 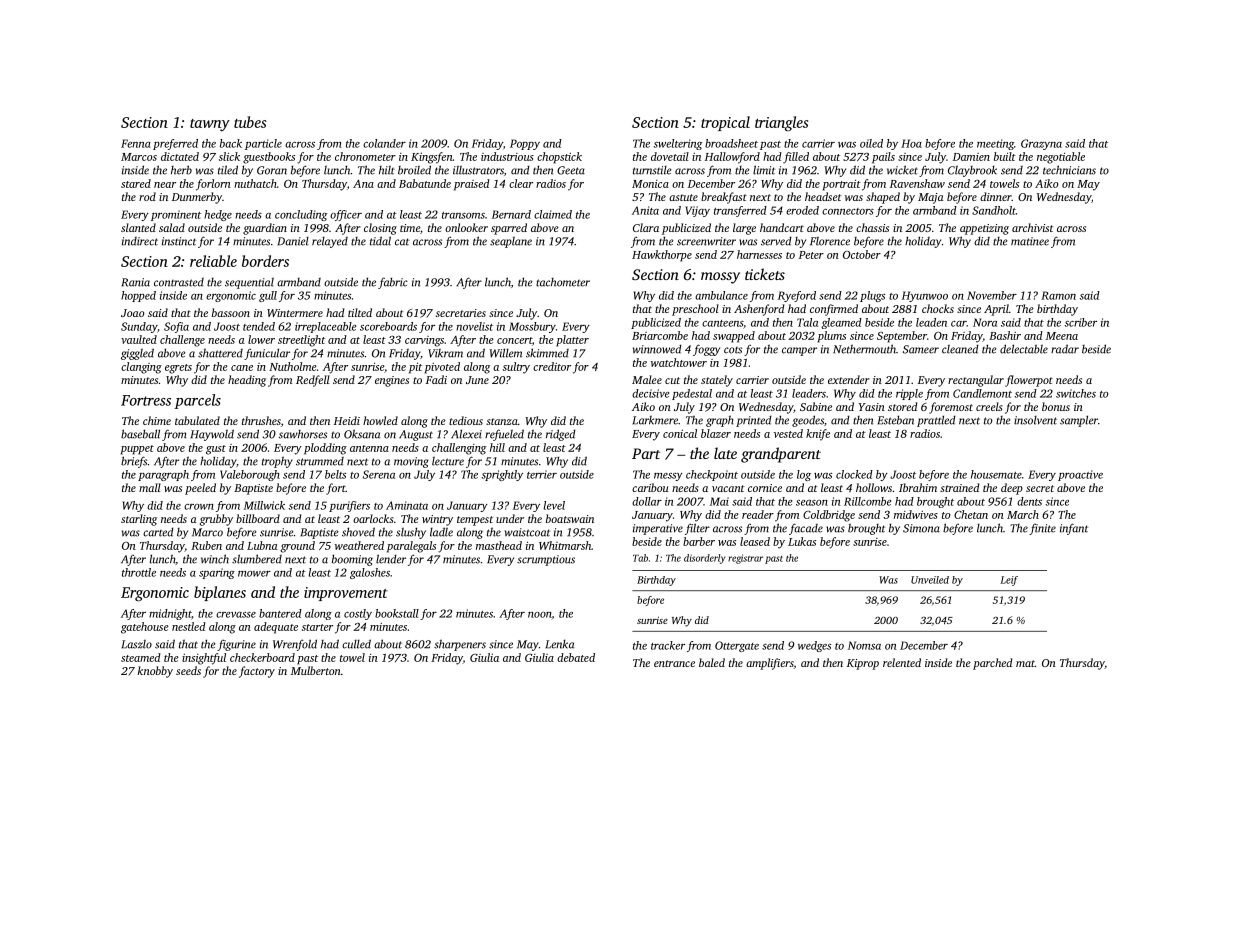 I want to click on tilted, so click(x=360, y=312).
